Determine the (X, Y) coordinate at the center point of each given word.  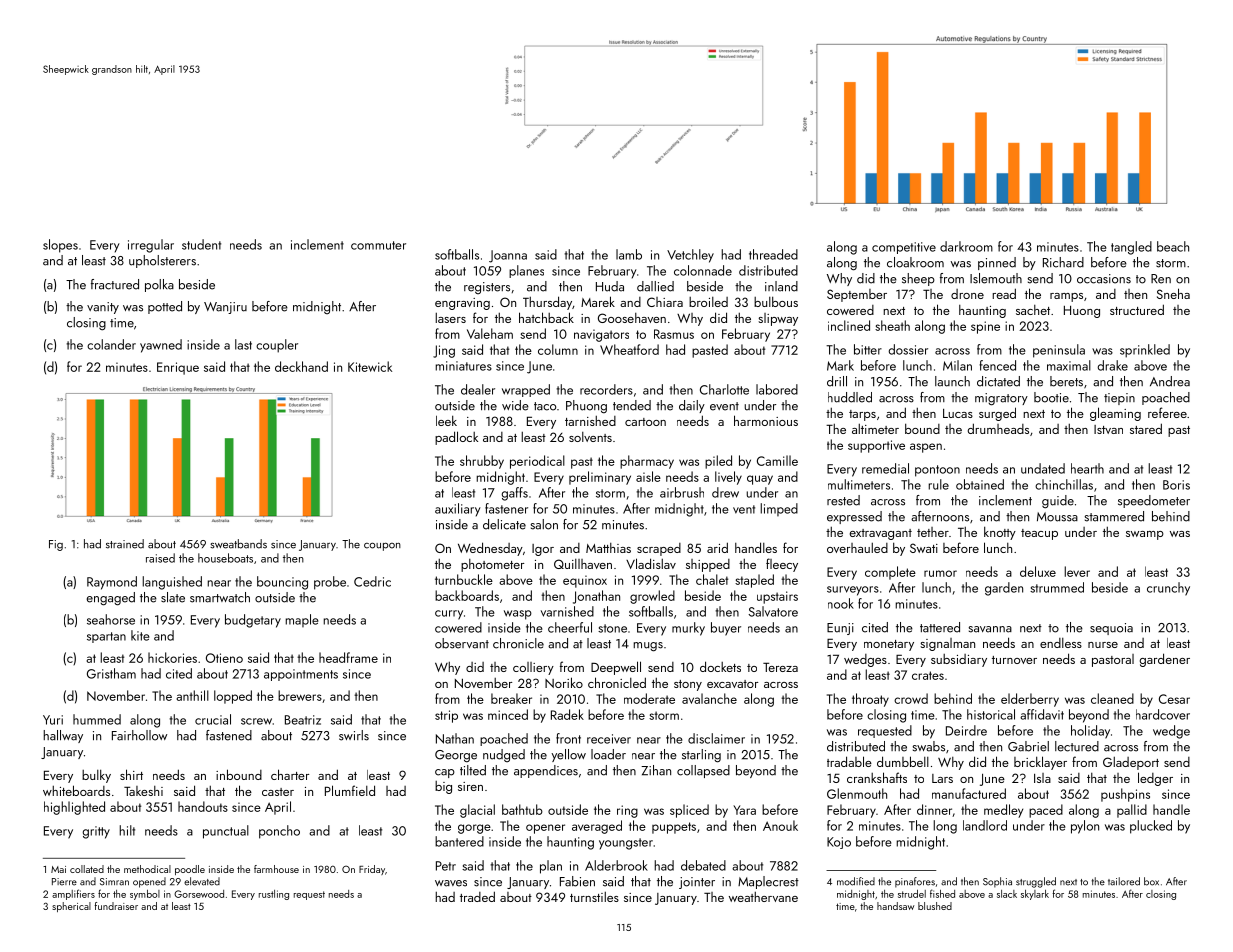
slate (173, 597)
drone (967, 294)
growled (652, 597)
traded (477, 896)
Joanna (508, 256)
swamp (1145, 535)
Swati (924, 548)
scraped (659, 549)
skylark (1035, 895)
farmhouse (276, 869)
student (201, 244)
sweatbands (238, 544)
